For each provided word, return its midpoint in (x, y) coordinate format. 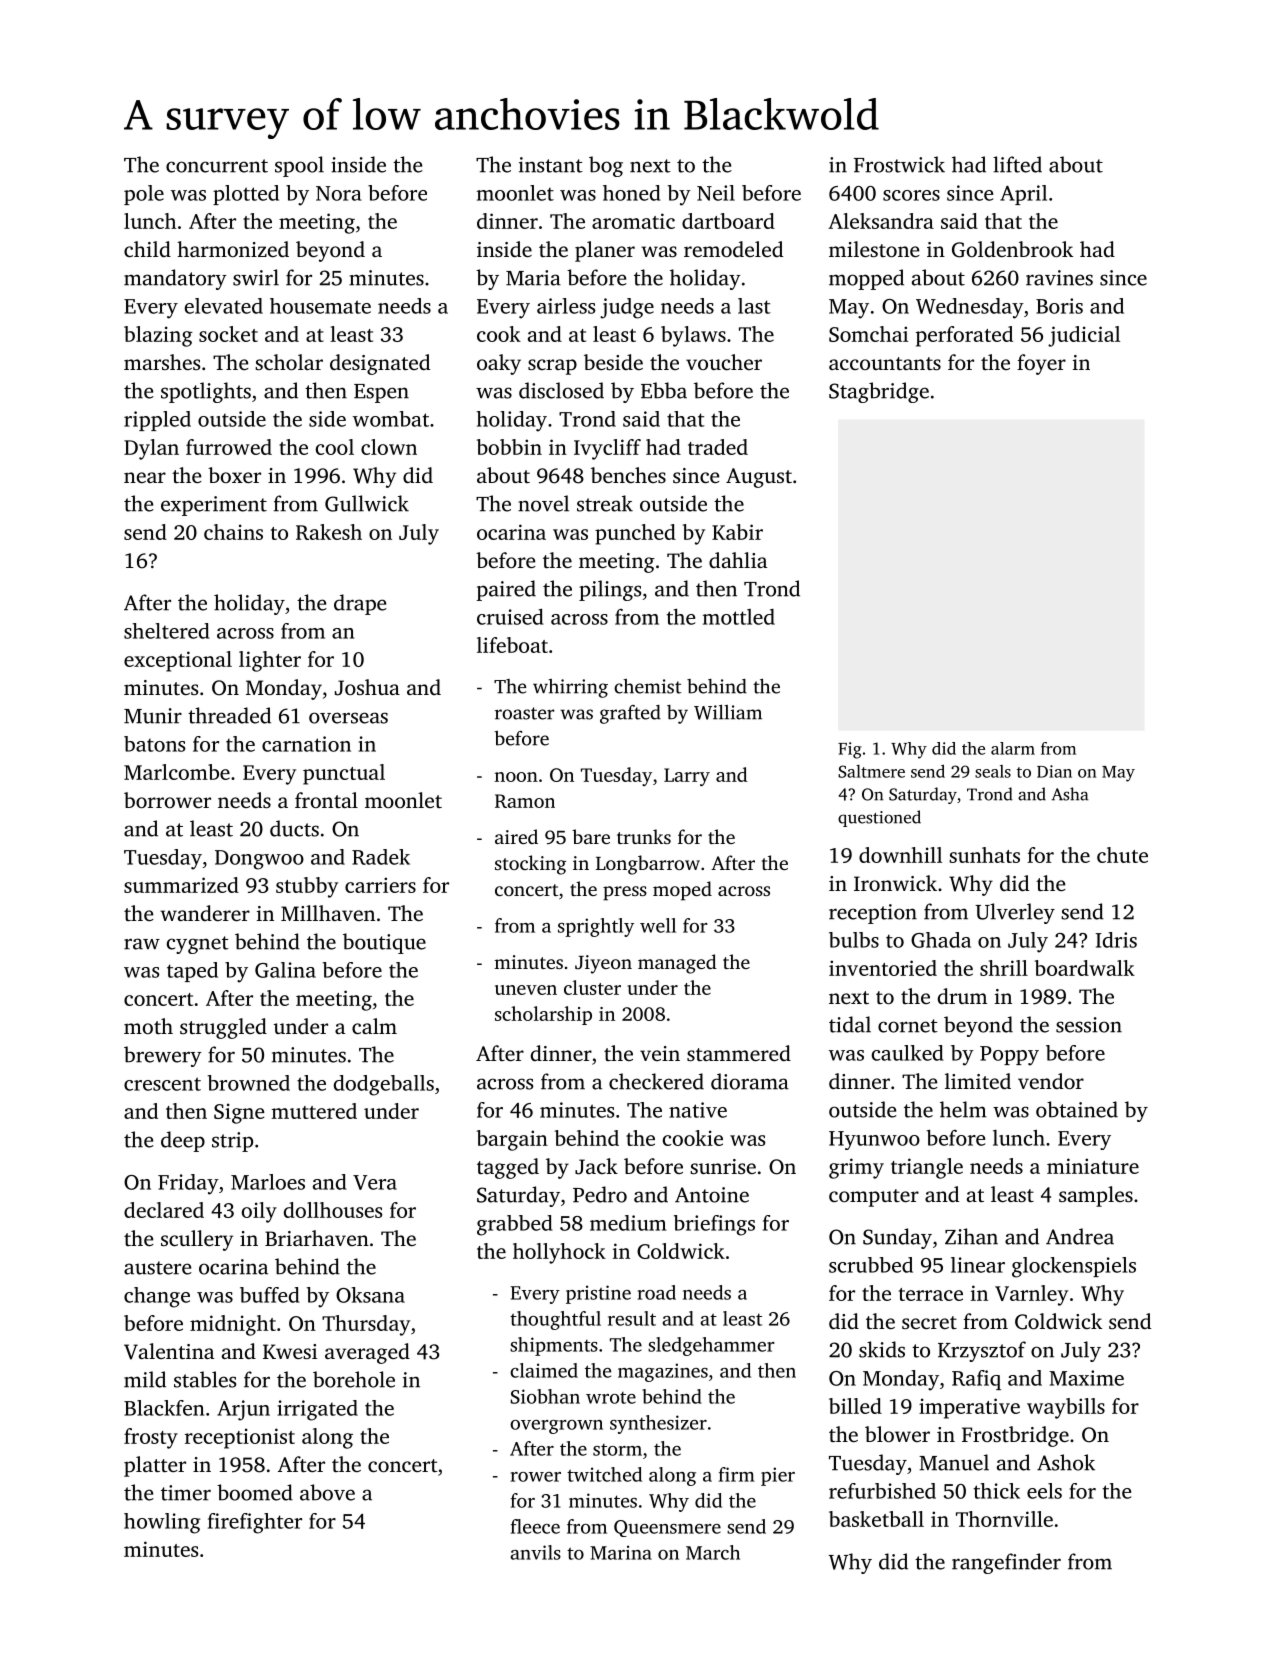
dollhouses (333, 1210)
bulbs (854, 940)
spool (299, 166)
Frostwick (899, 164)
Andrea (1080, 1236)
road (656, 1292)
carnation (306, 744)
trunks (644, 836)
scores (911, 195)
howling (162, 1523)
